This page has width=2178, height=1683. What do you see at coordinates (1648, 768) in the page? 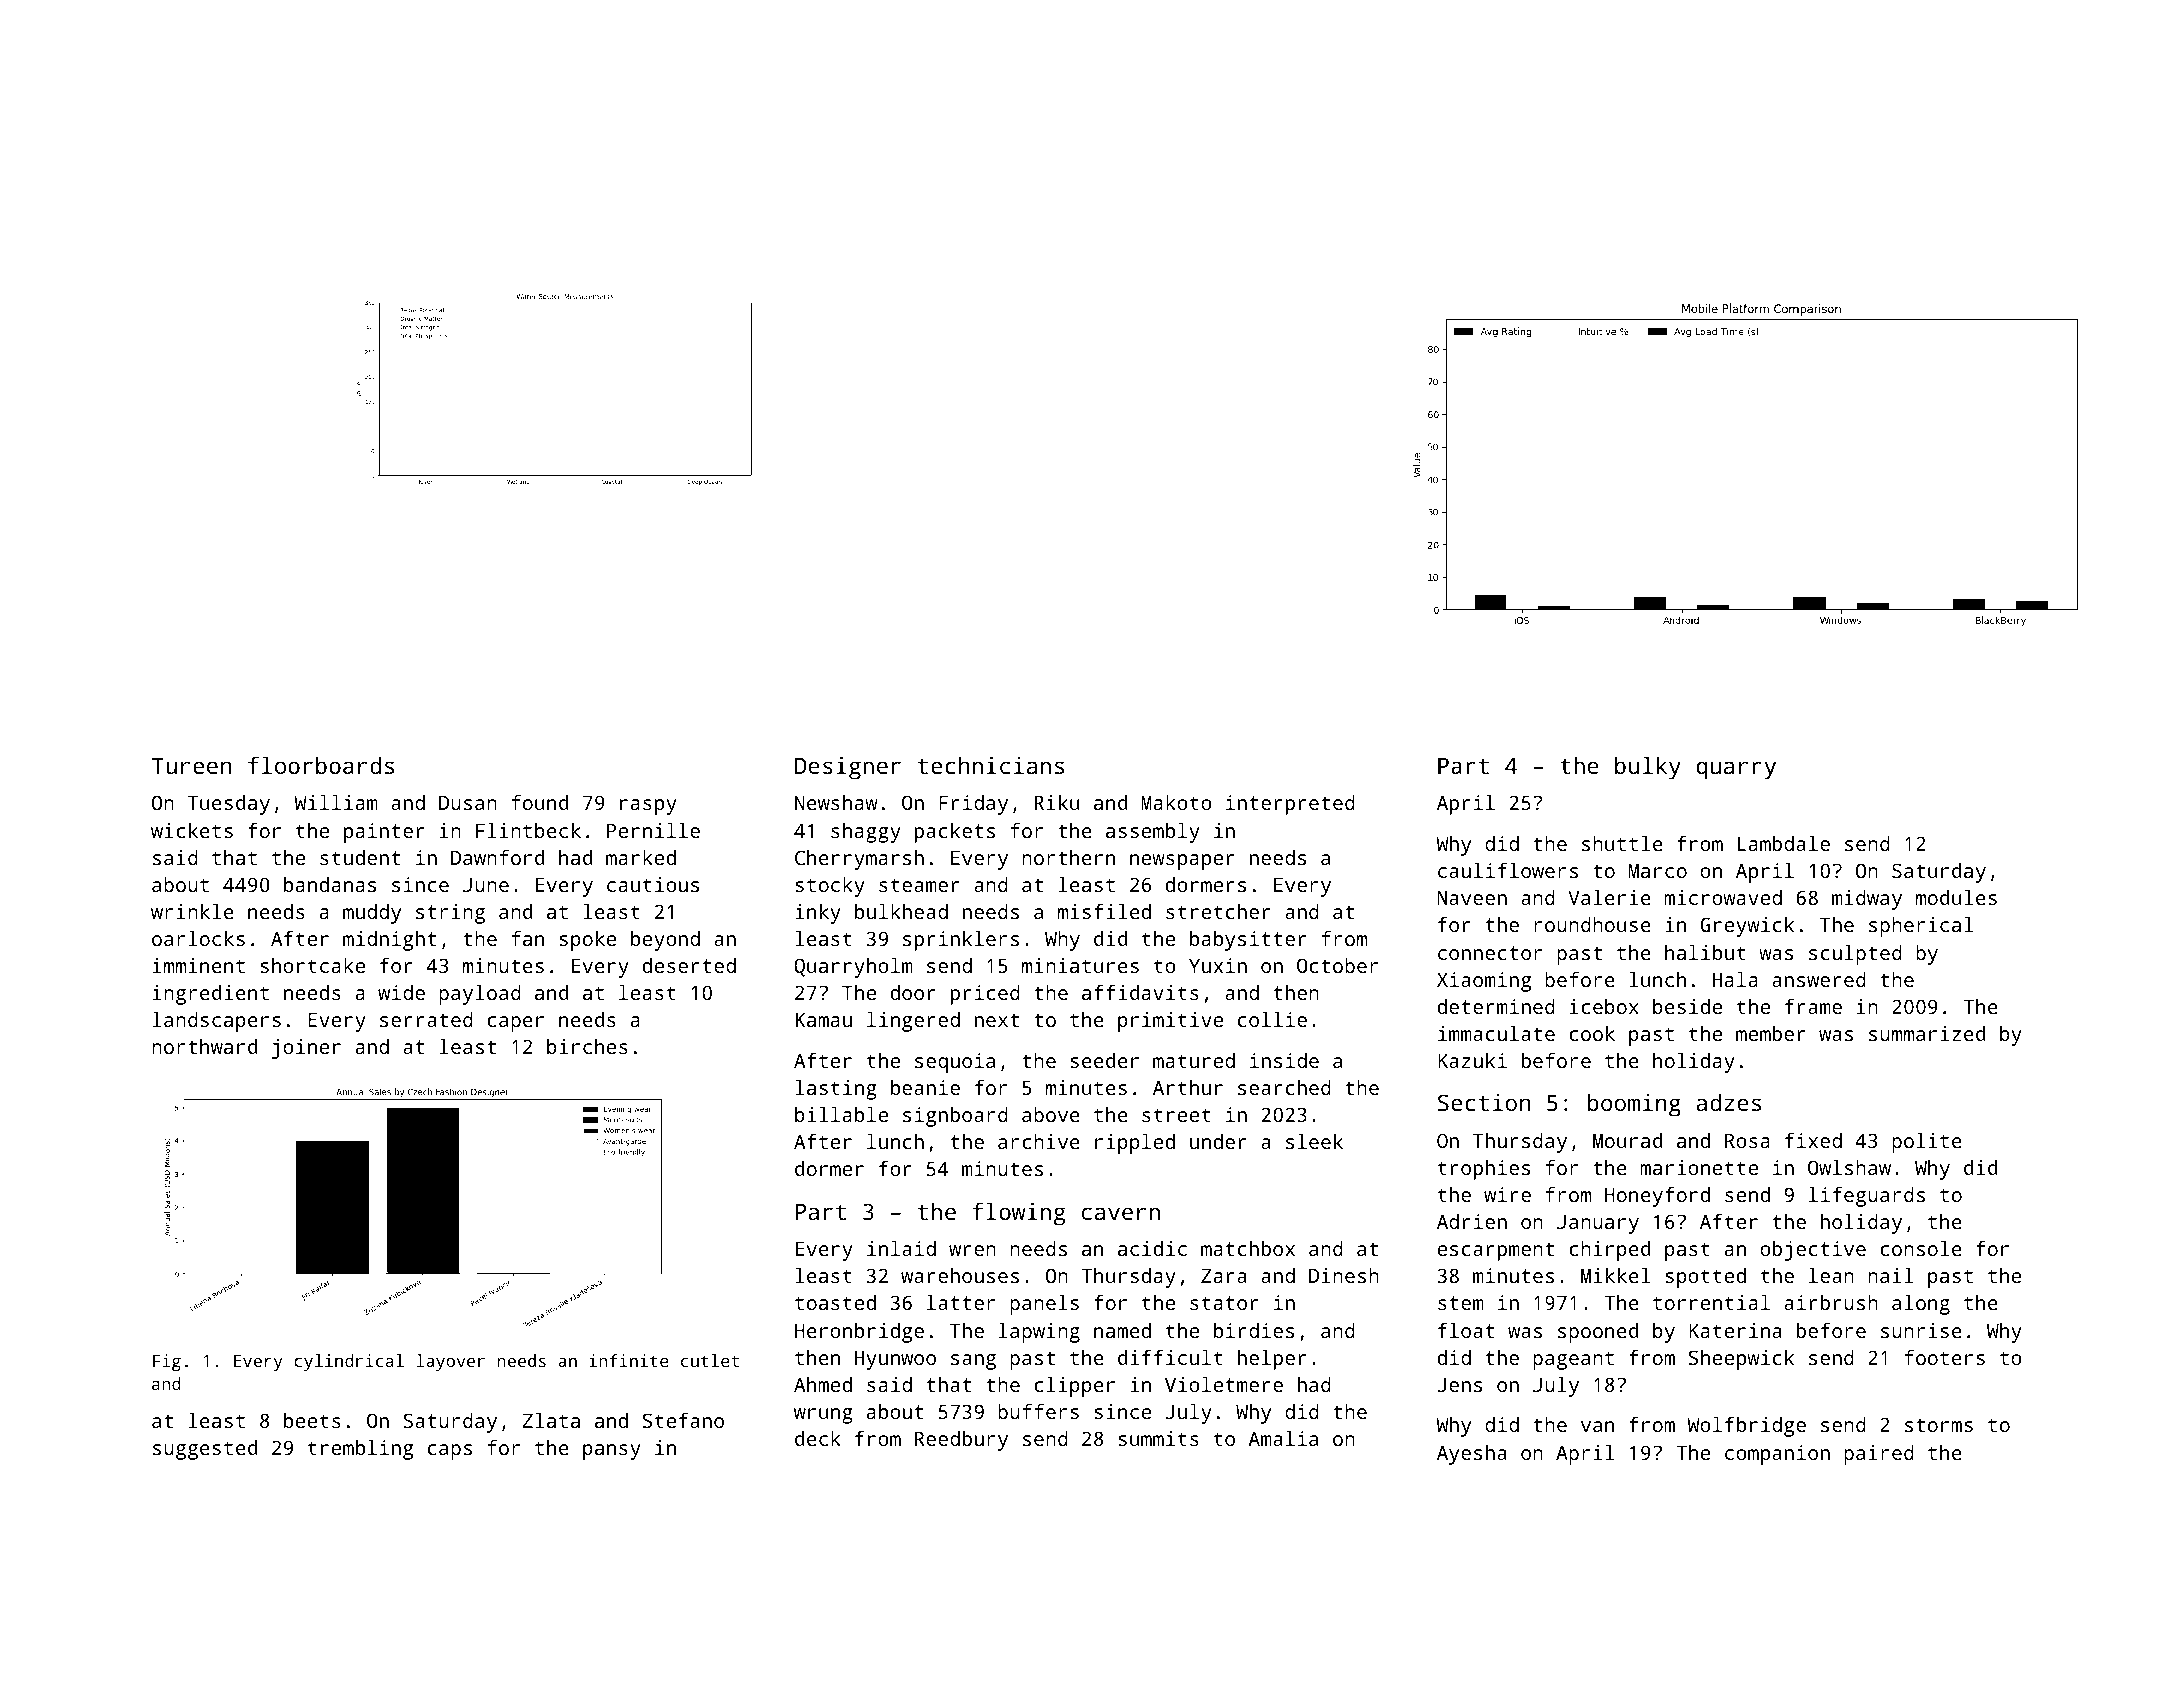
I see `bulky` at bounding box center [1648, 768].
